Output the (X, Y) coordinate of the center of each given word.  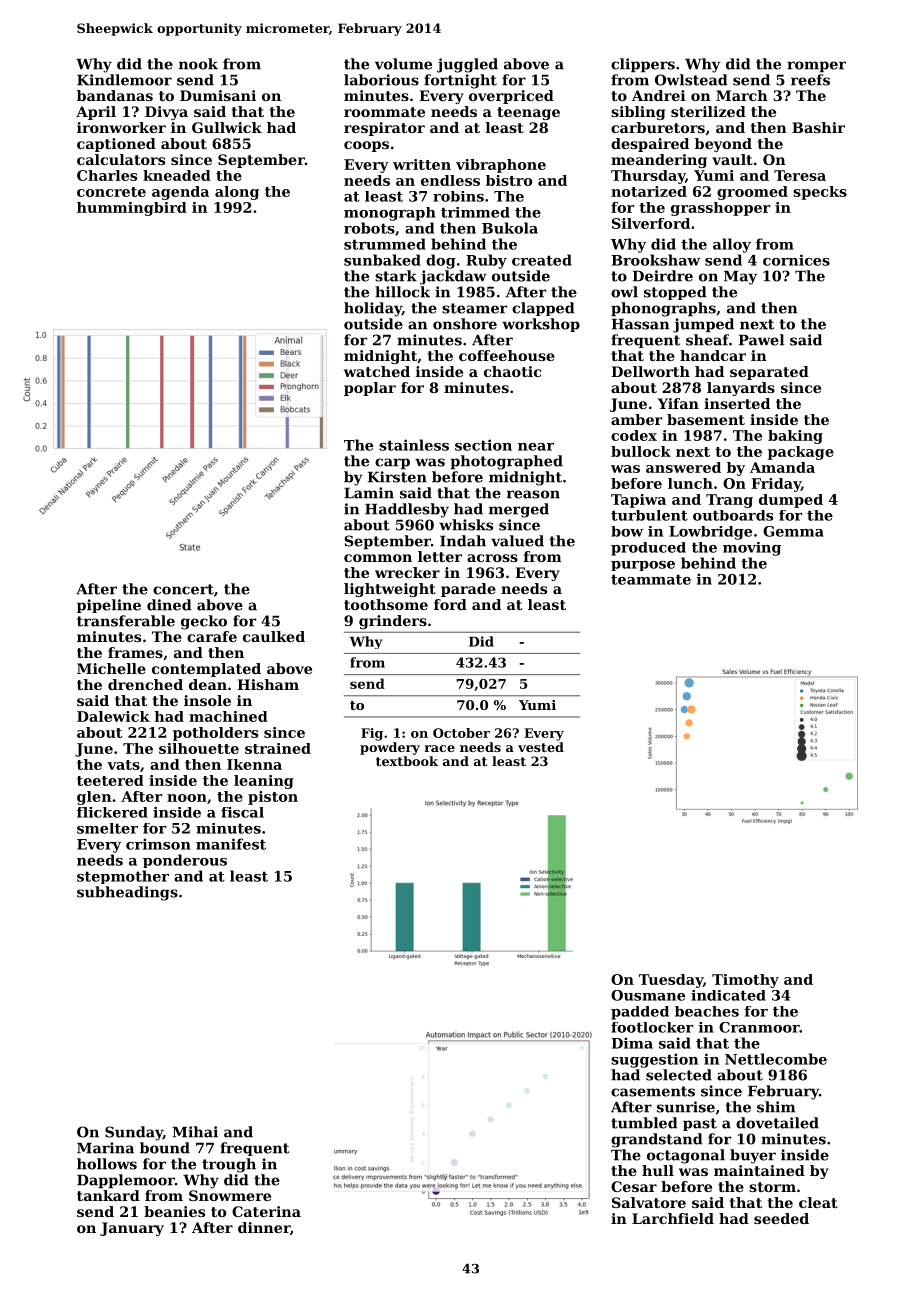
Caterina (266, 1211)
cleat (818, 1202)
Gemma (793, 531)
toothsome (386, 604)
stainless (414, 445)
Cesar (634, 1186)
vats (123, 765)
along (237, 193)
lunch (690, 483)
